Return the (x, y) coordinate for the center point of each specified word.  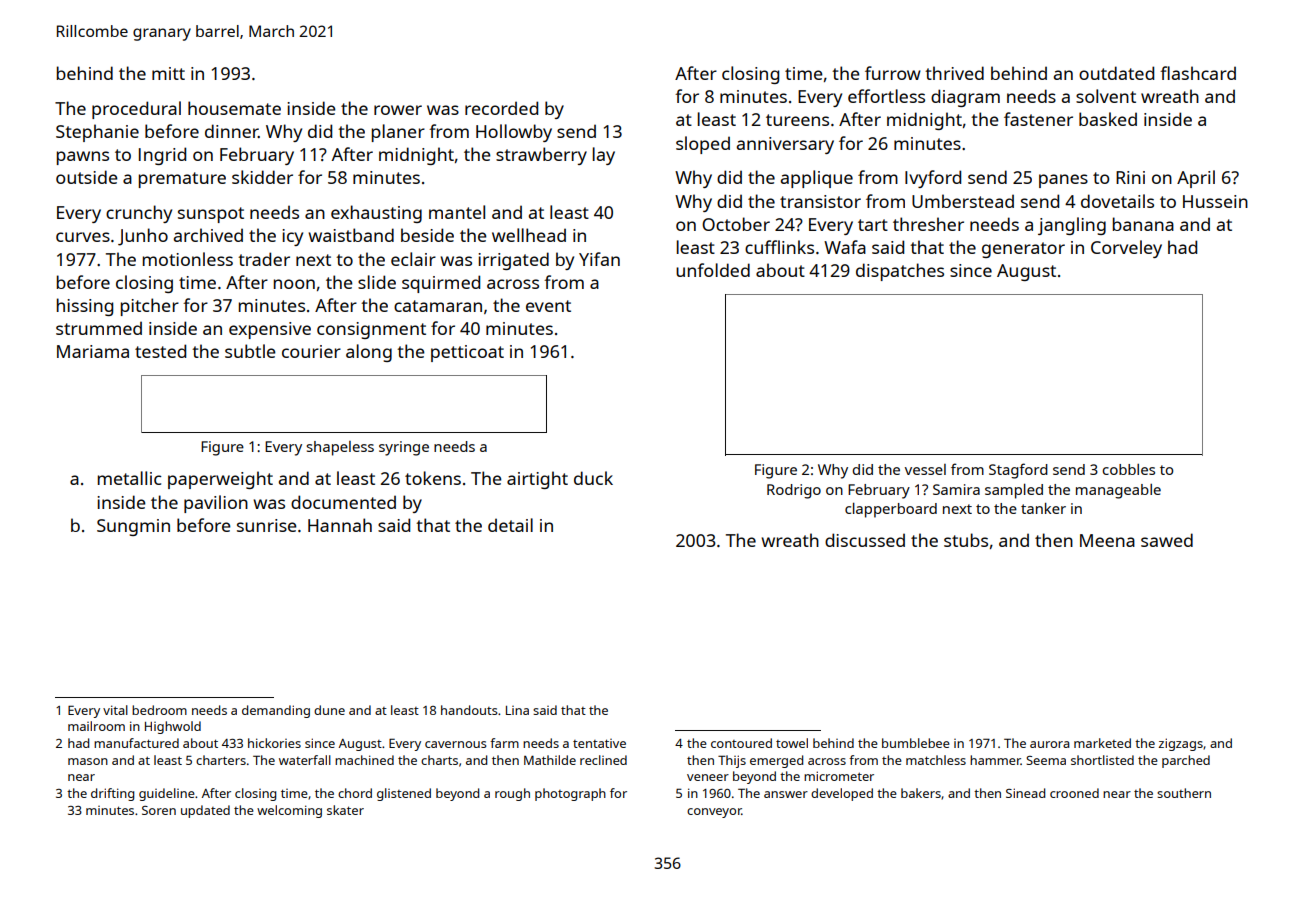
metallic (129, 478)
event (548, 306)
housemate (234, 108)
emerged (776, 761)
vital (115, 710)
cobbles (1128, 469)
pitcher (150, 307)
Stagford (1018, 471)
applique (817, 179)
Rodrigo (794, 491)
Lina (517, 710)
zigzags (1181, 744)
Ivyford (933, 179)
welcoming (289, 811)
